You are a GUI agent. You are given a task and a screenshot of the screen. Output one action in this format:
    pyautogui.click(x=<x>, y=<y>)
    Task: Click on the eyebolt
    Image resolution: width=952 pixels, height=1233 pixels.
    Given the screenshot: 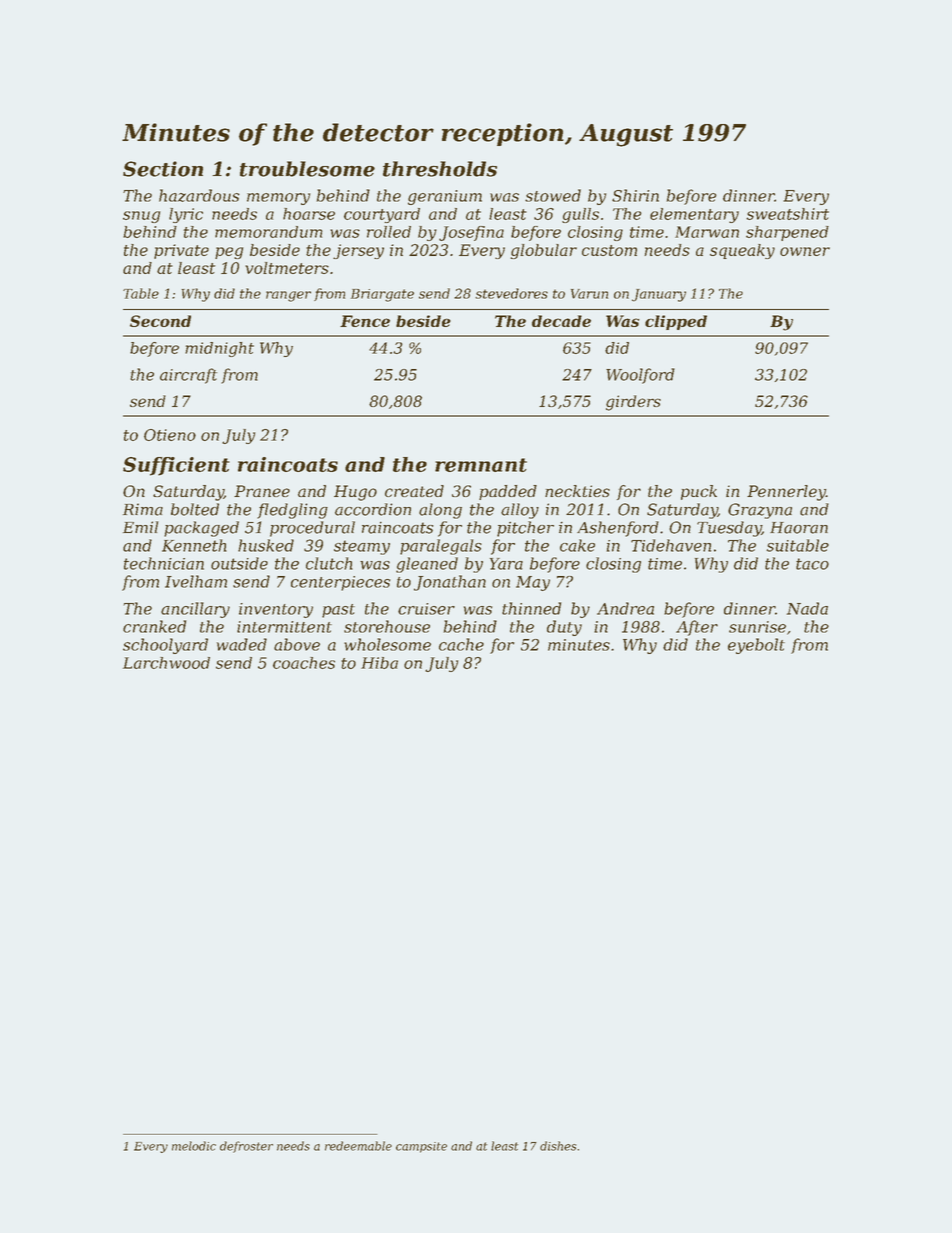 What is the action you would take?
    pyautogui.click(x=756, y=646)
